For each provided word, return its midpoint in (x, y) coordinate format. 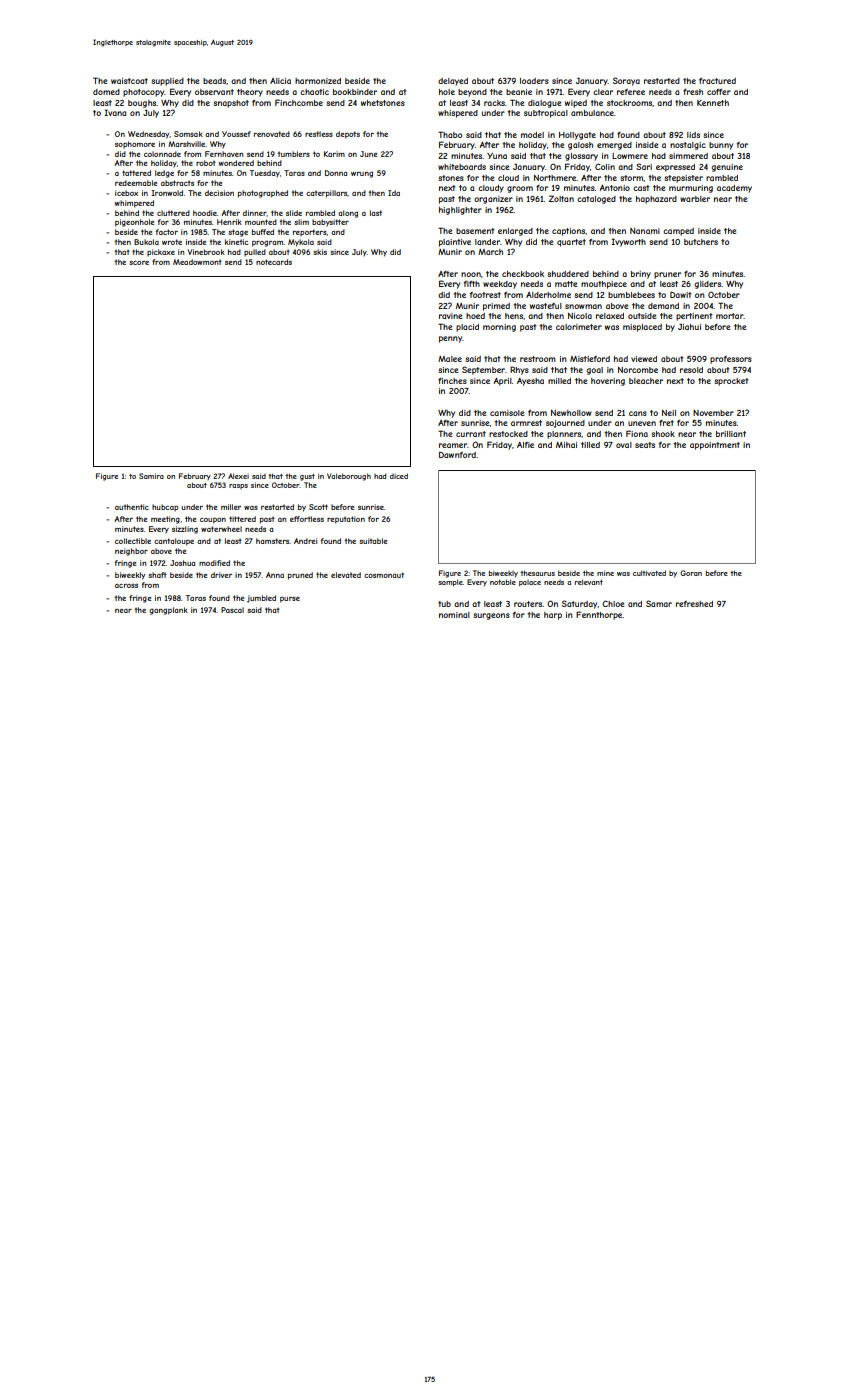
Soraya (626, 81)
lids (693, 135)
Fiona (637, 433)
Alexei (238, 476)
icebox (126, 193)
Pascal (232, 610)
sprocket (731, 382)
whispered (458, 114)
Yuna (497, 156)
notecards (274, 262)
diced (399, 476)
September (483, 370)
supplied (167, 82)
